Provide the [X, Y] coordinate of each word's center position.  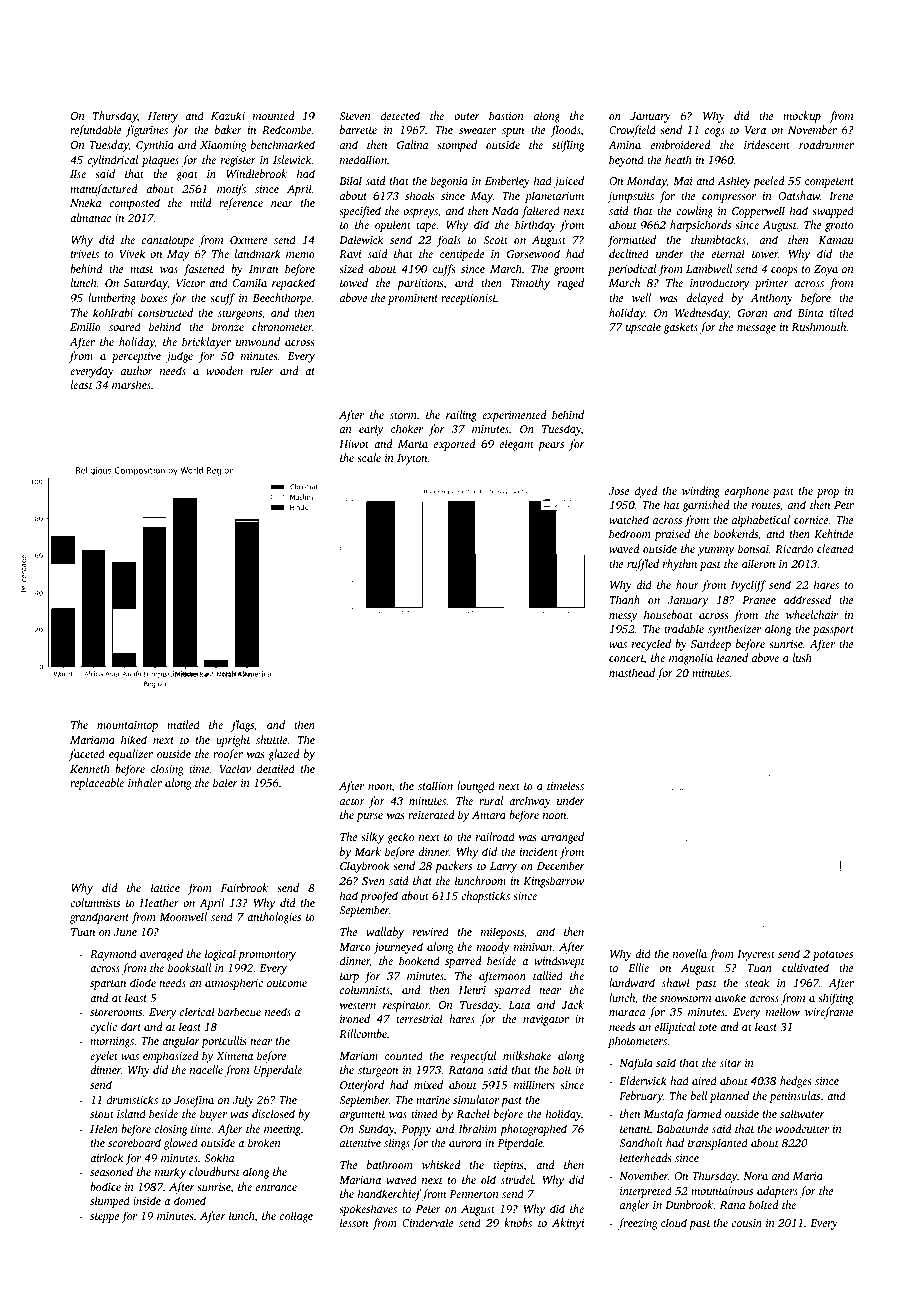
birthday [535, 226]
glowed [181, 1144]
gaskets [681, 328]
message [756, 329]
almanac [90, 217]
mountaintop [127, 726]
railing [461, 416]
